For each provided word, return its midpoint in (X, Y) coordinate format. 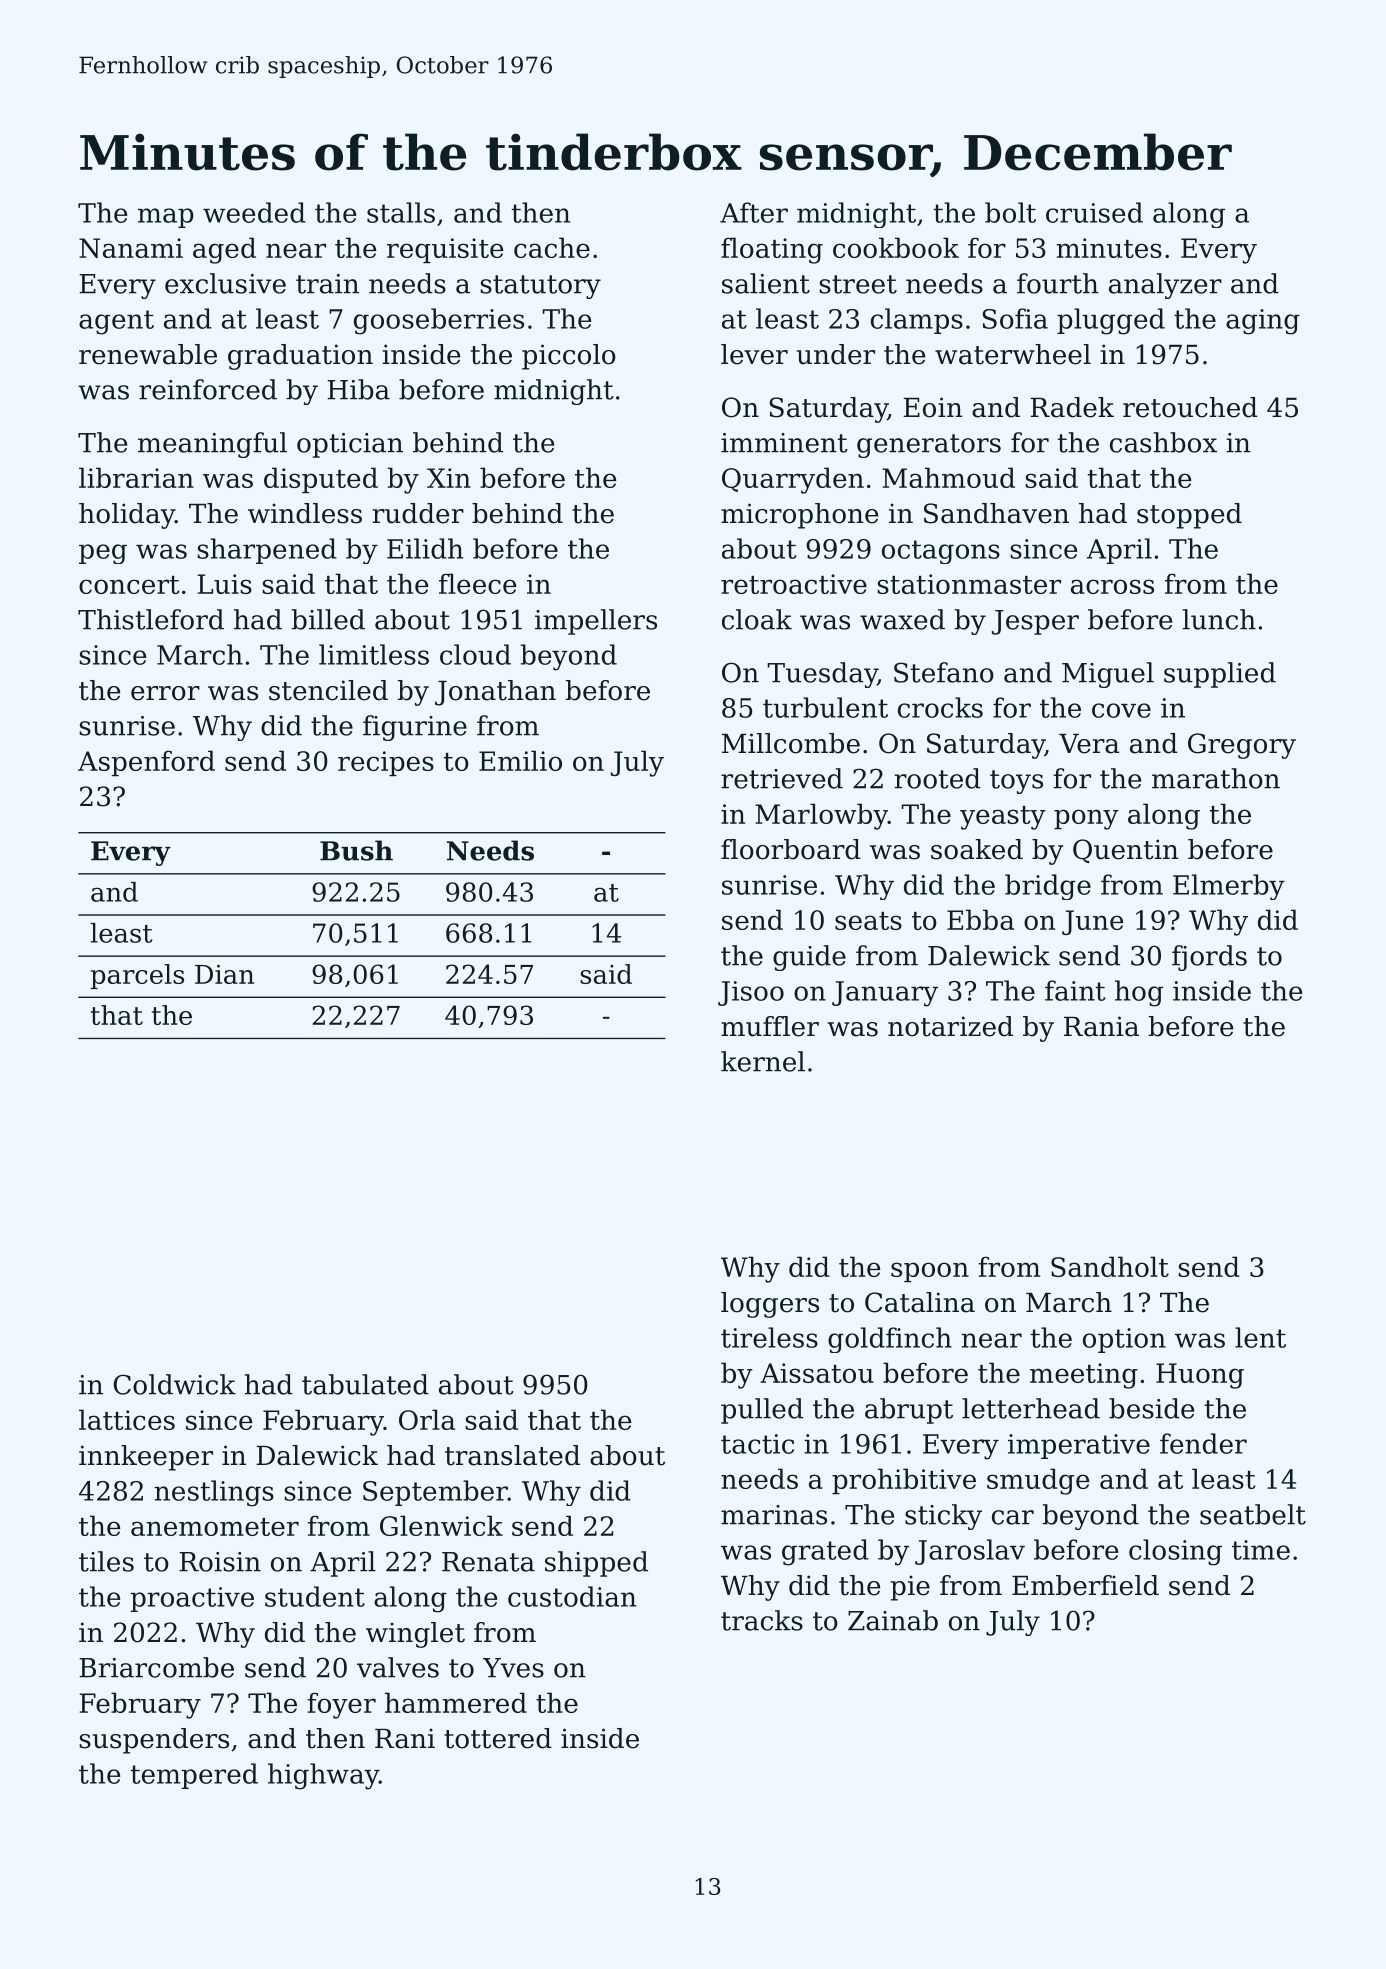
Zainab (893, 1620)
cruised (1094, 212)
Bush (356, 850)
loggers (770, 1305)
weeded (254, 212)
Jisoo (751, 993)
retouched (1190, 407)
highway (323, 1776)
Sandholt (1110, 1266)
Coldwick (175, 1384)
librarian (136, 477)
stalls (401, 212)
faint (1075, 990)
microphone (799, 516)
